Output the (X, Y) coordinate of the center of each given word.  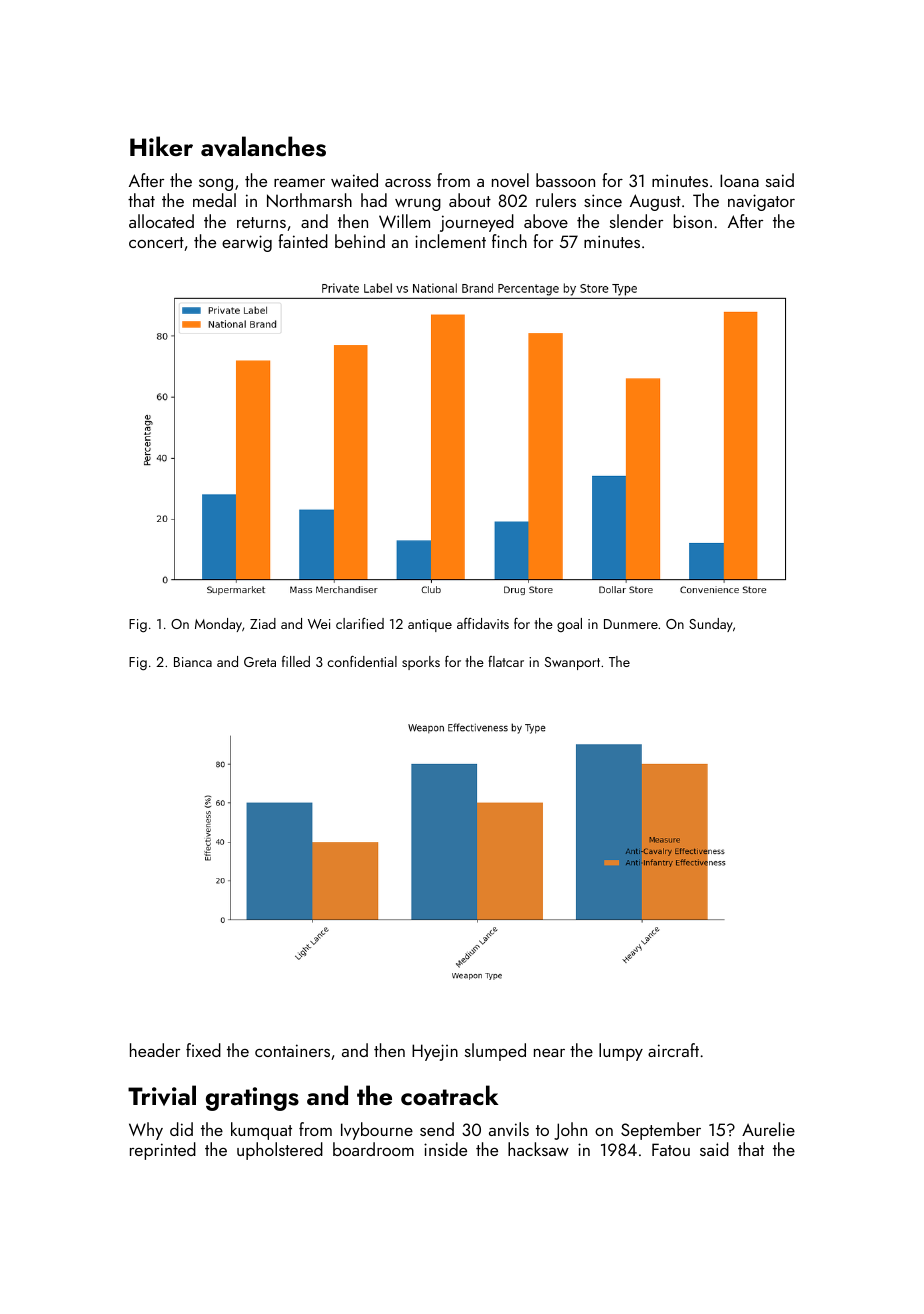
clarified (360, 623)
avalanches (263, 146)
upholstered (280, 1151)
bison (692, 221)
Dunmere (631, 624)
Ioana (739, 180)
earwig (247, 243)
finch (509, 241)
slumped (495, 1052)
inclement (450, 241)
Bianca (193, 662)
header (155, 1050)
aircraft (673, 1050)
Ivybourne (377, 1131)
